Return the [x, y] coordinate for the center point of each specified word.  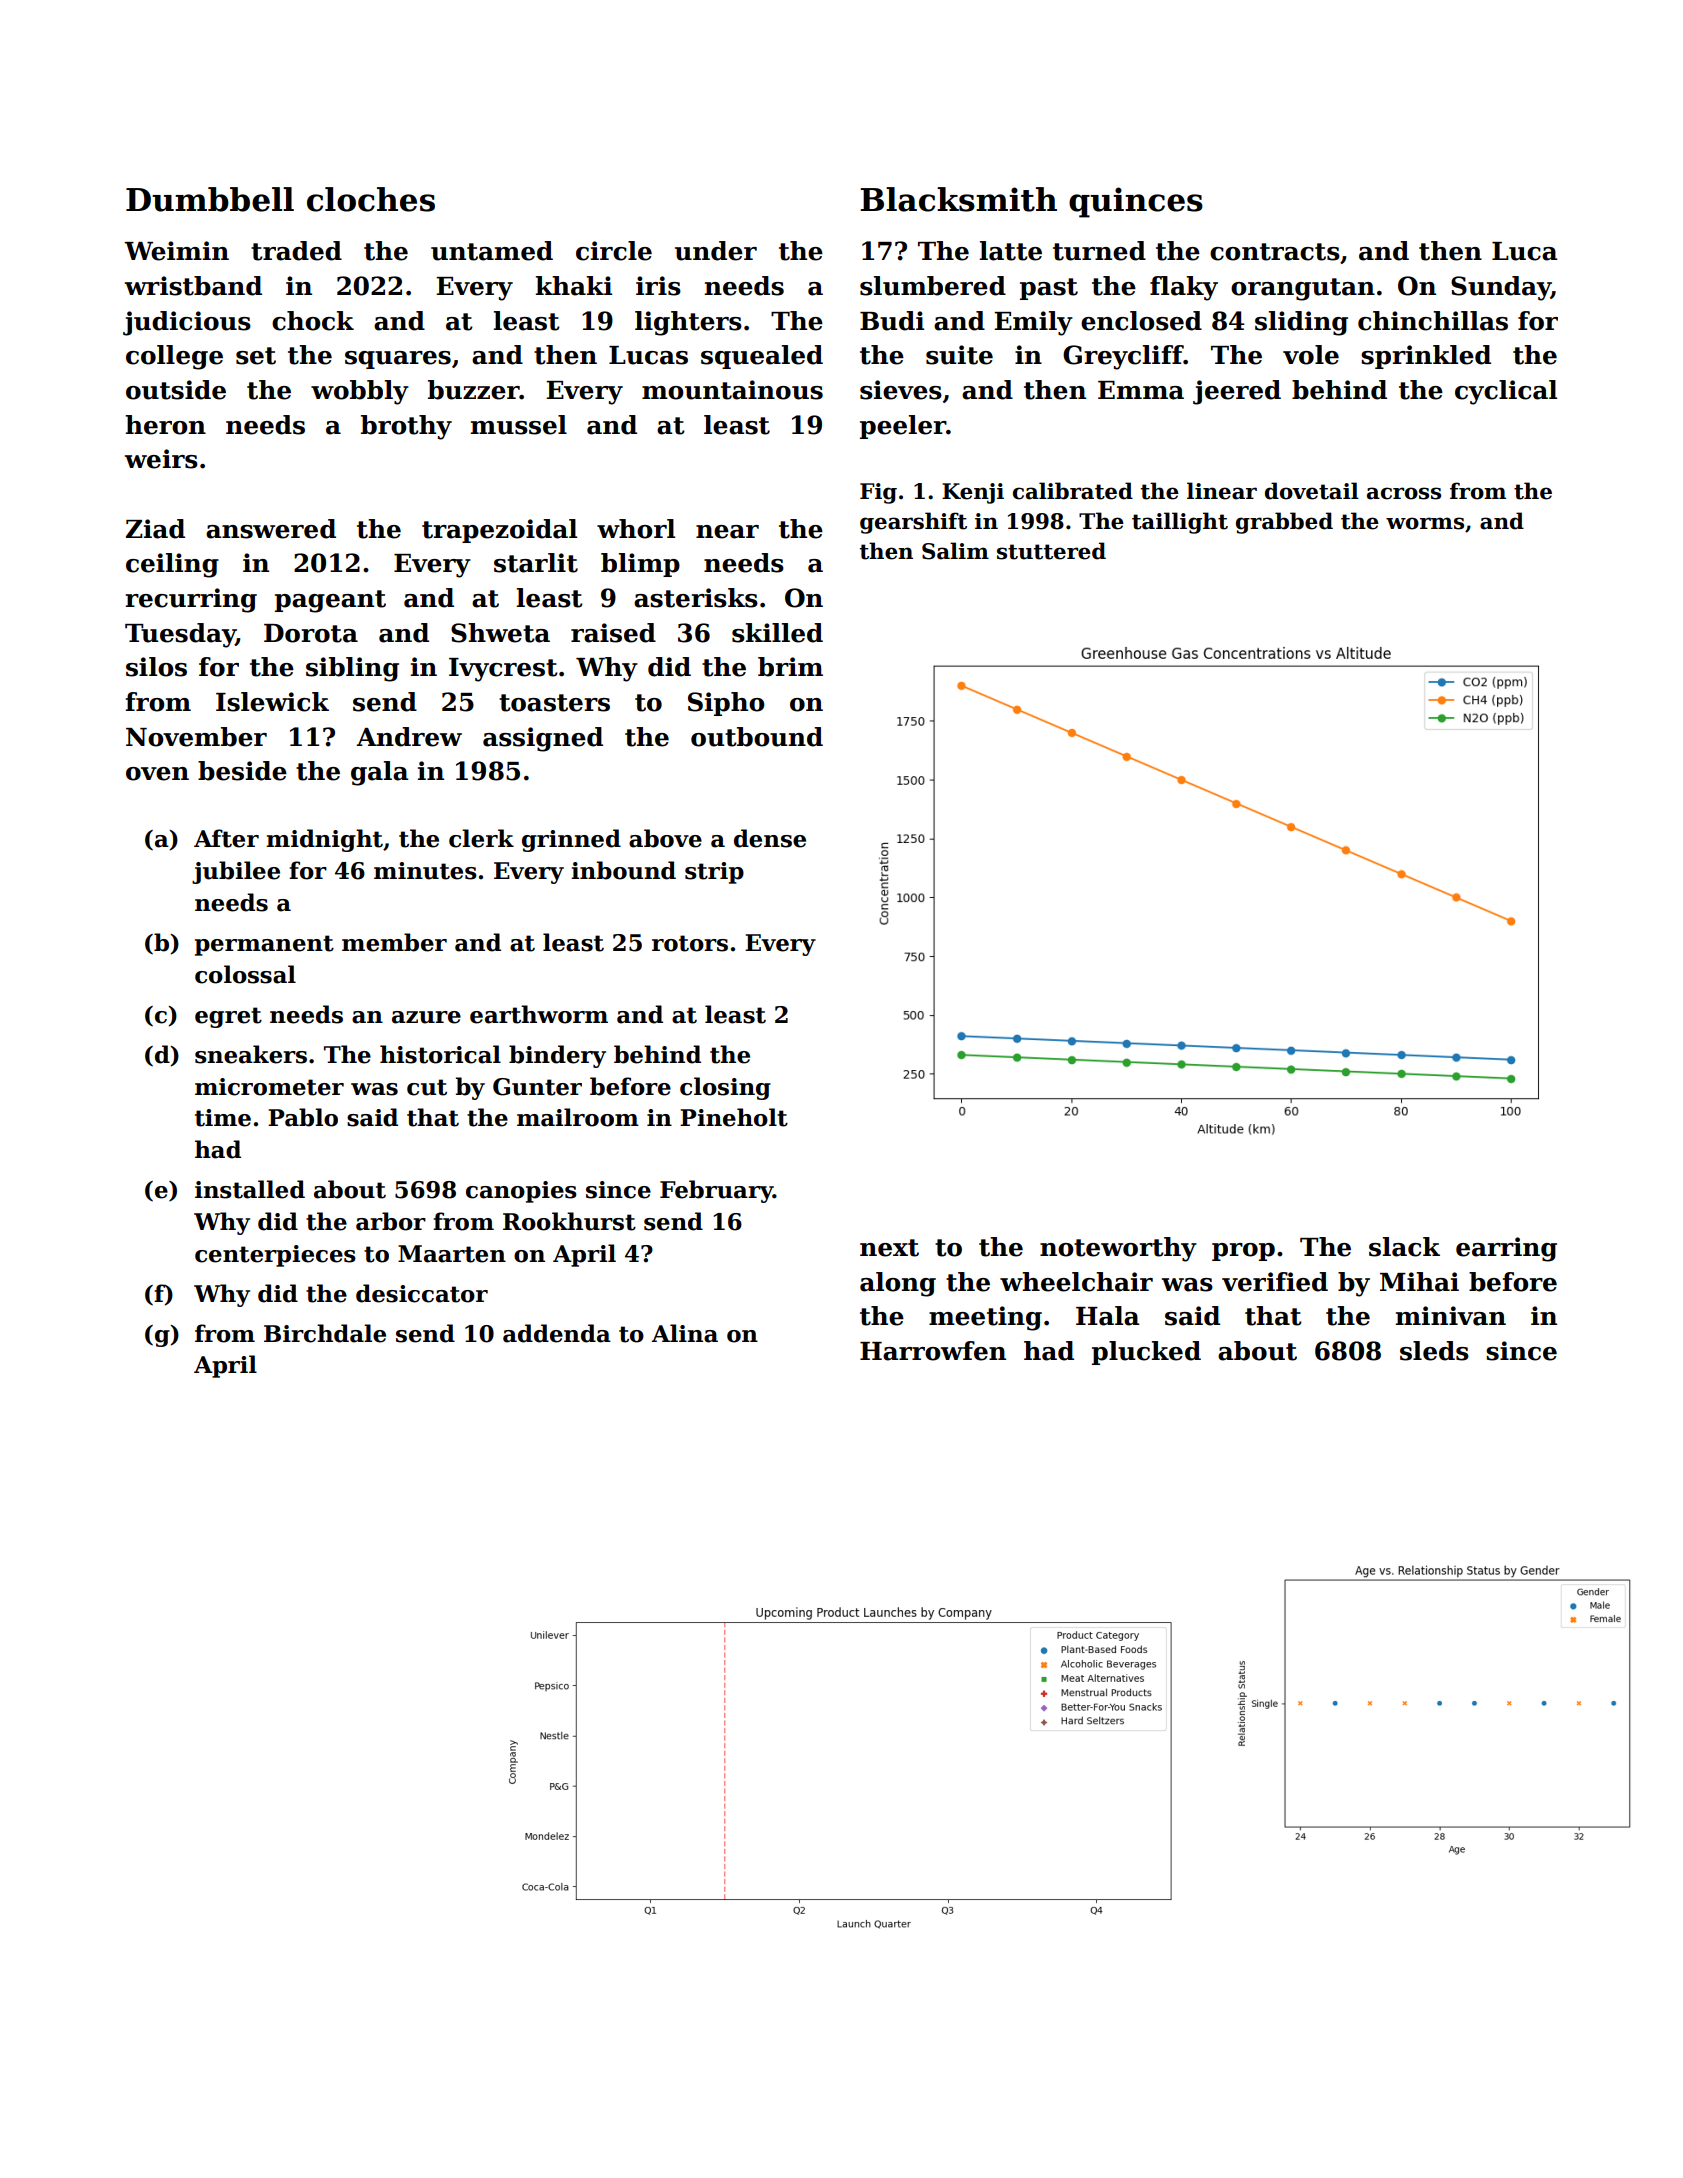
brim [790, 667]
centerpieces [275, 1256]
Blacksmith [958, 199]
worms [1425, 523]
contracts [1275, 252]
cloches [371, 199]
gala [379, 773]
